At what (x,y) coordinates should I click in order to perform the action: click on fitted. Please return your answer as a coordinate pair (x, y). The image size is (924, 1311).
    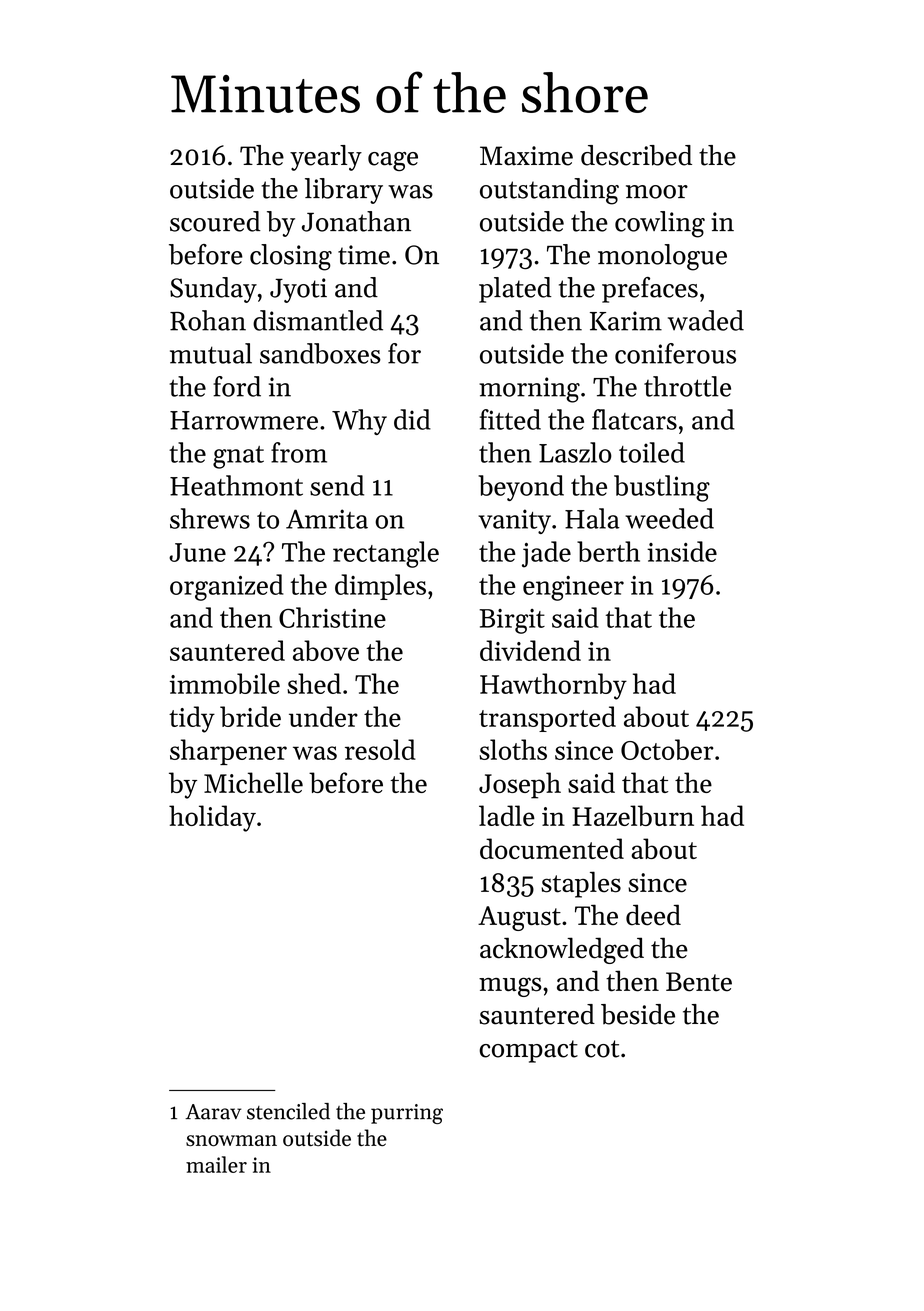
    Looking at the image, I should click on (510, 419).
